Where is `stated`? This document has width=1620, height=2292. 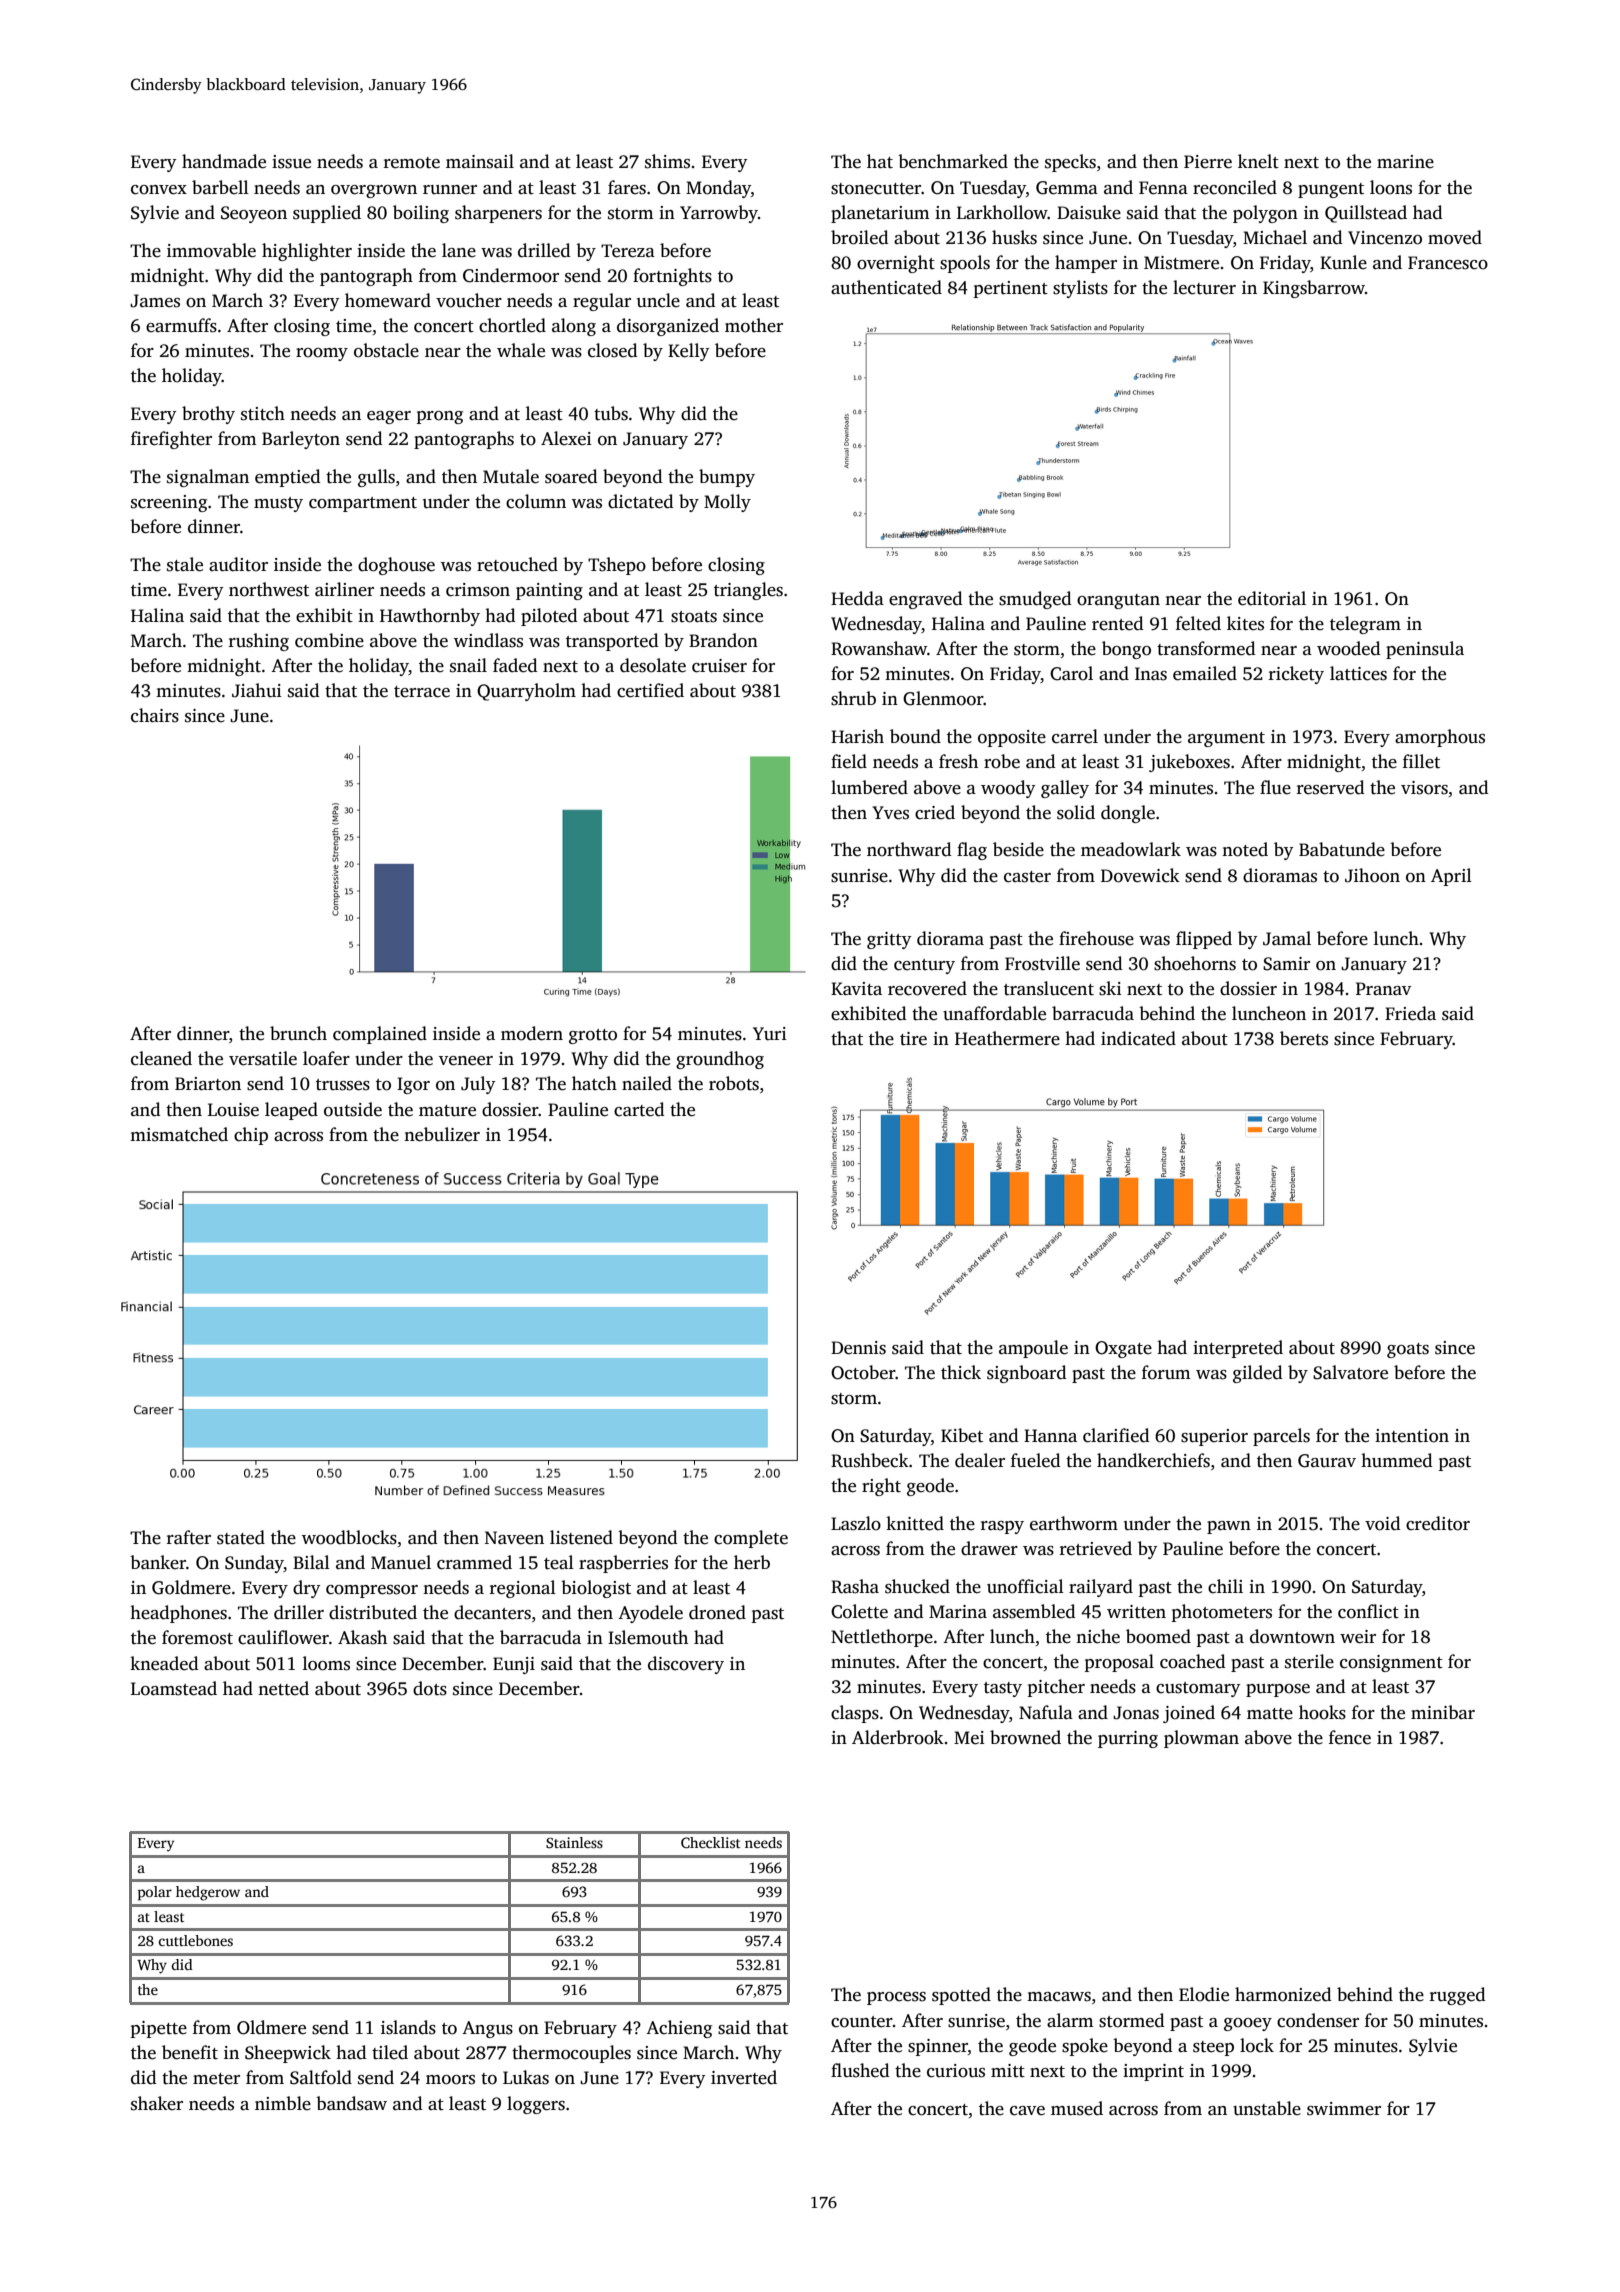 stated is located at coordinates (241, 1537).
